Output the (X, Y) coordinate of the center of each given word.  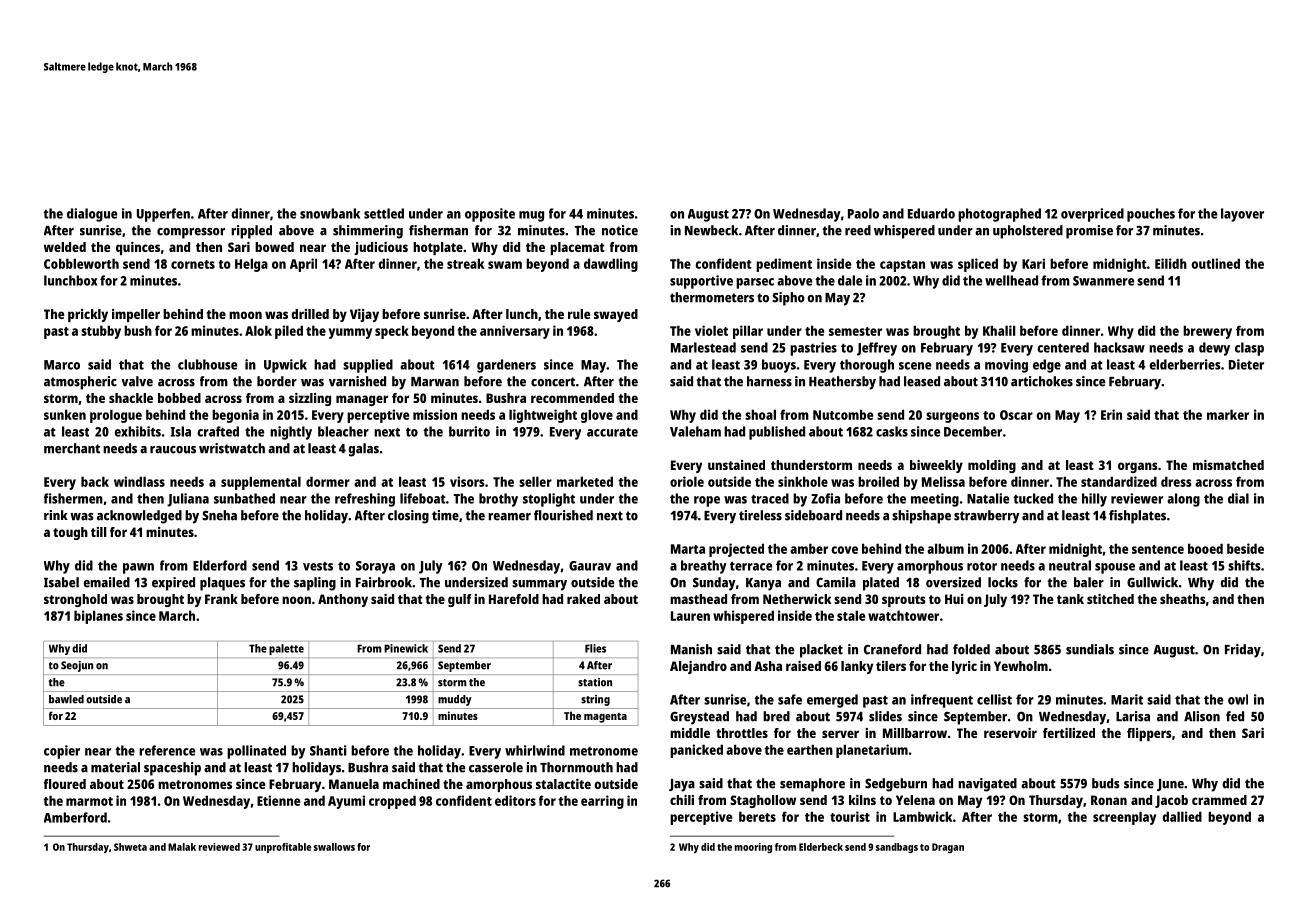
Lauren (690, 616)
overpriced (1092, 215)
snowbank (330, 213)
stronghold (75, 600)
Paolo (863, 213)
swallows (334, 847)
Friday (1243, 651)
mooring (753, 848)
